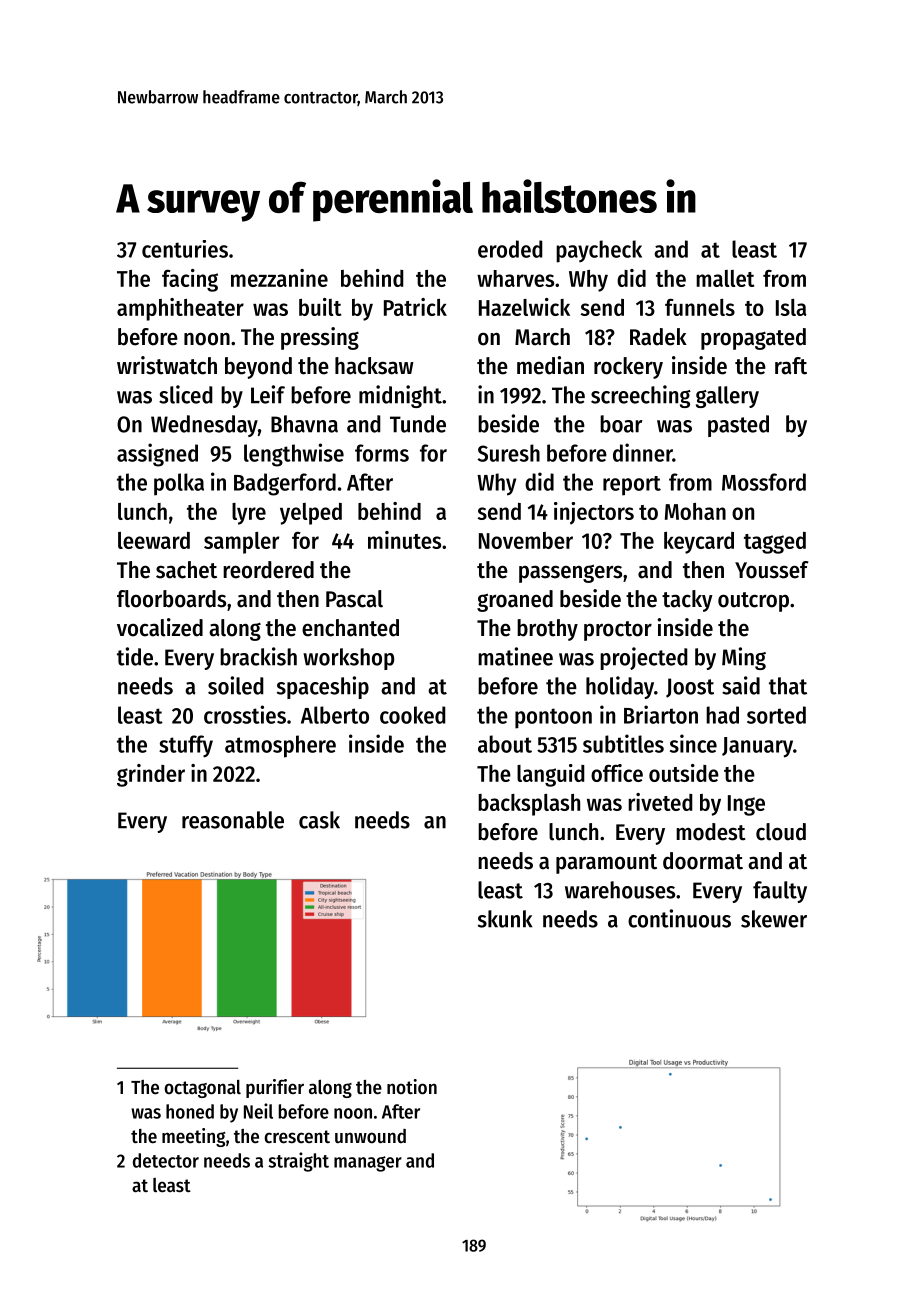  I want to click on unwound, so click(370, 1136).
